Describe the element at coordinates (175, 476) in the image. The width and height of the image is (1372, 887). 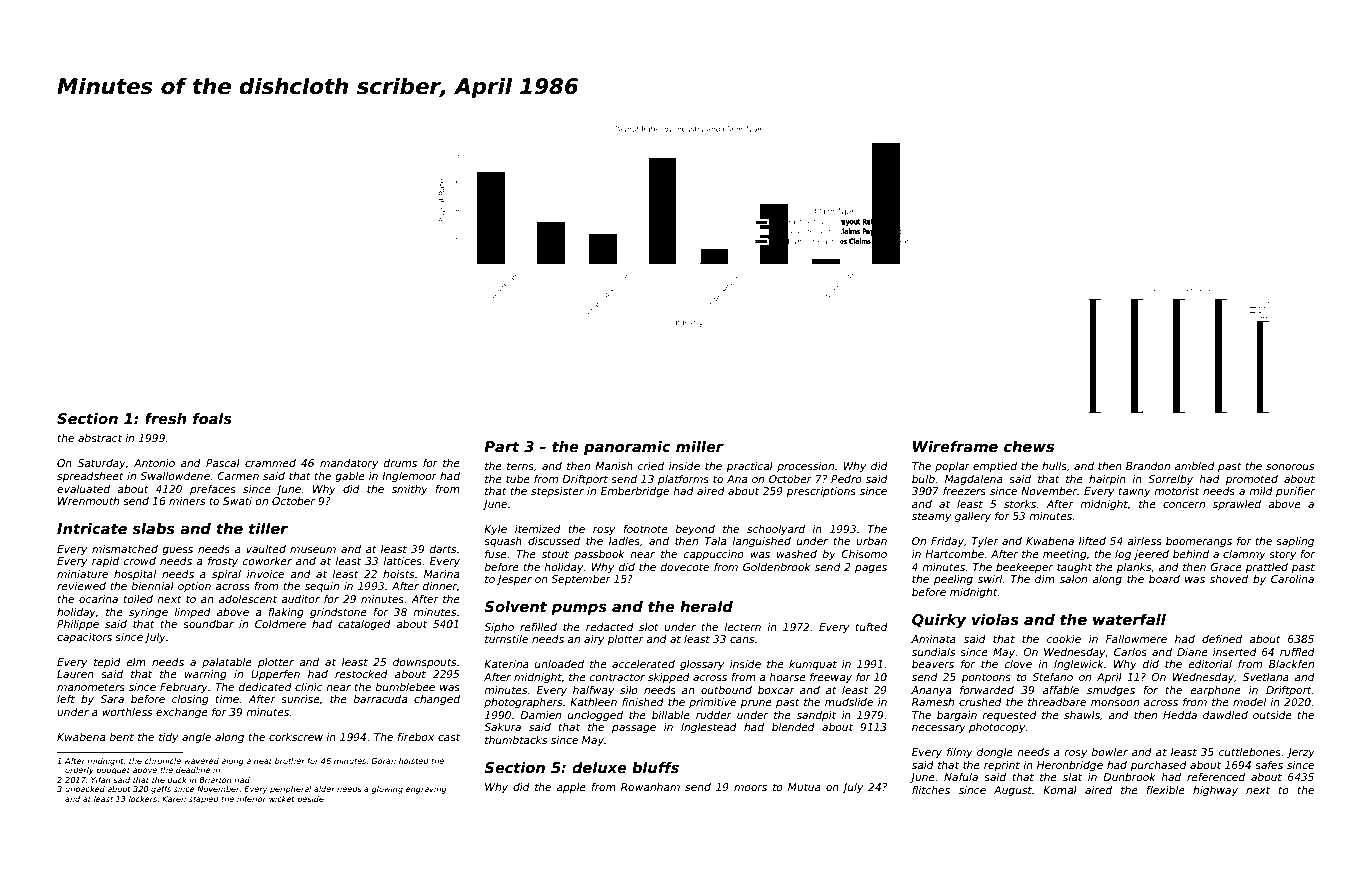
I see `Swallowdene` at that location.
